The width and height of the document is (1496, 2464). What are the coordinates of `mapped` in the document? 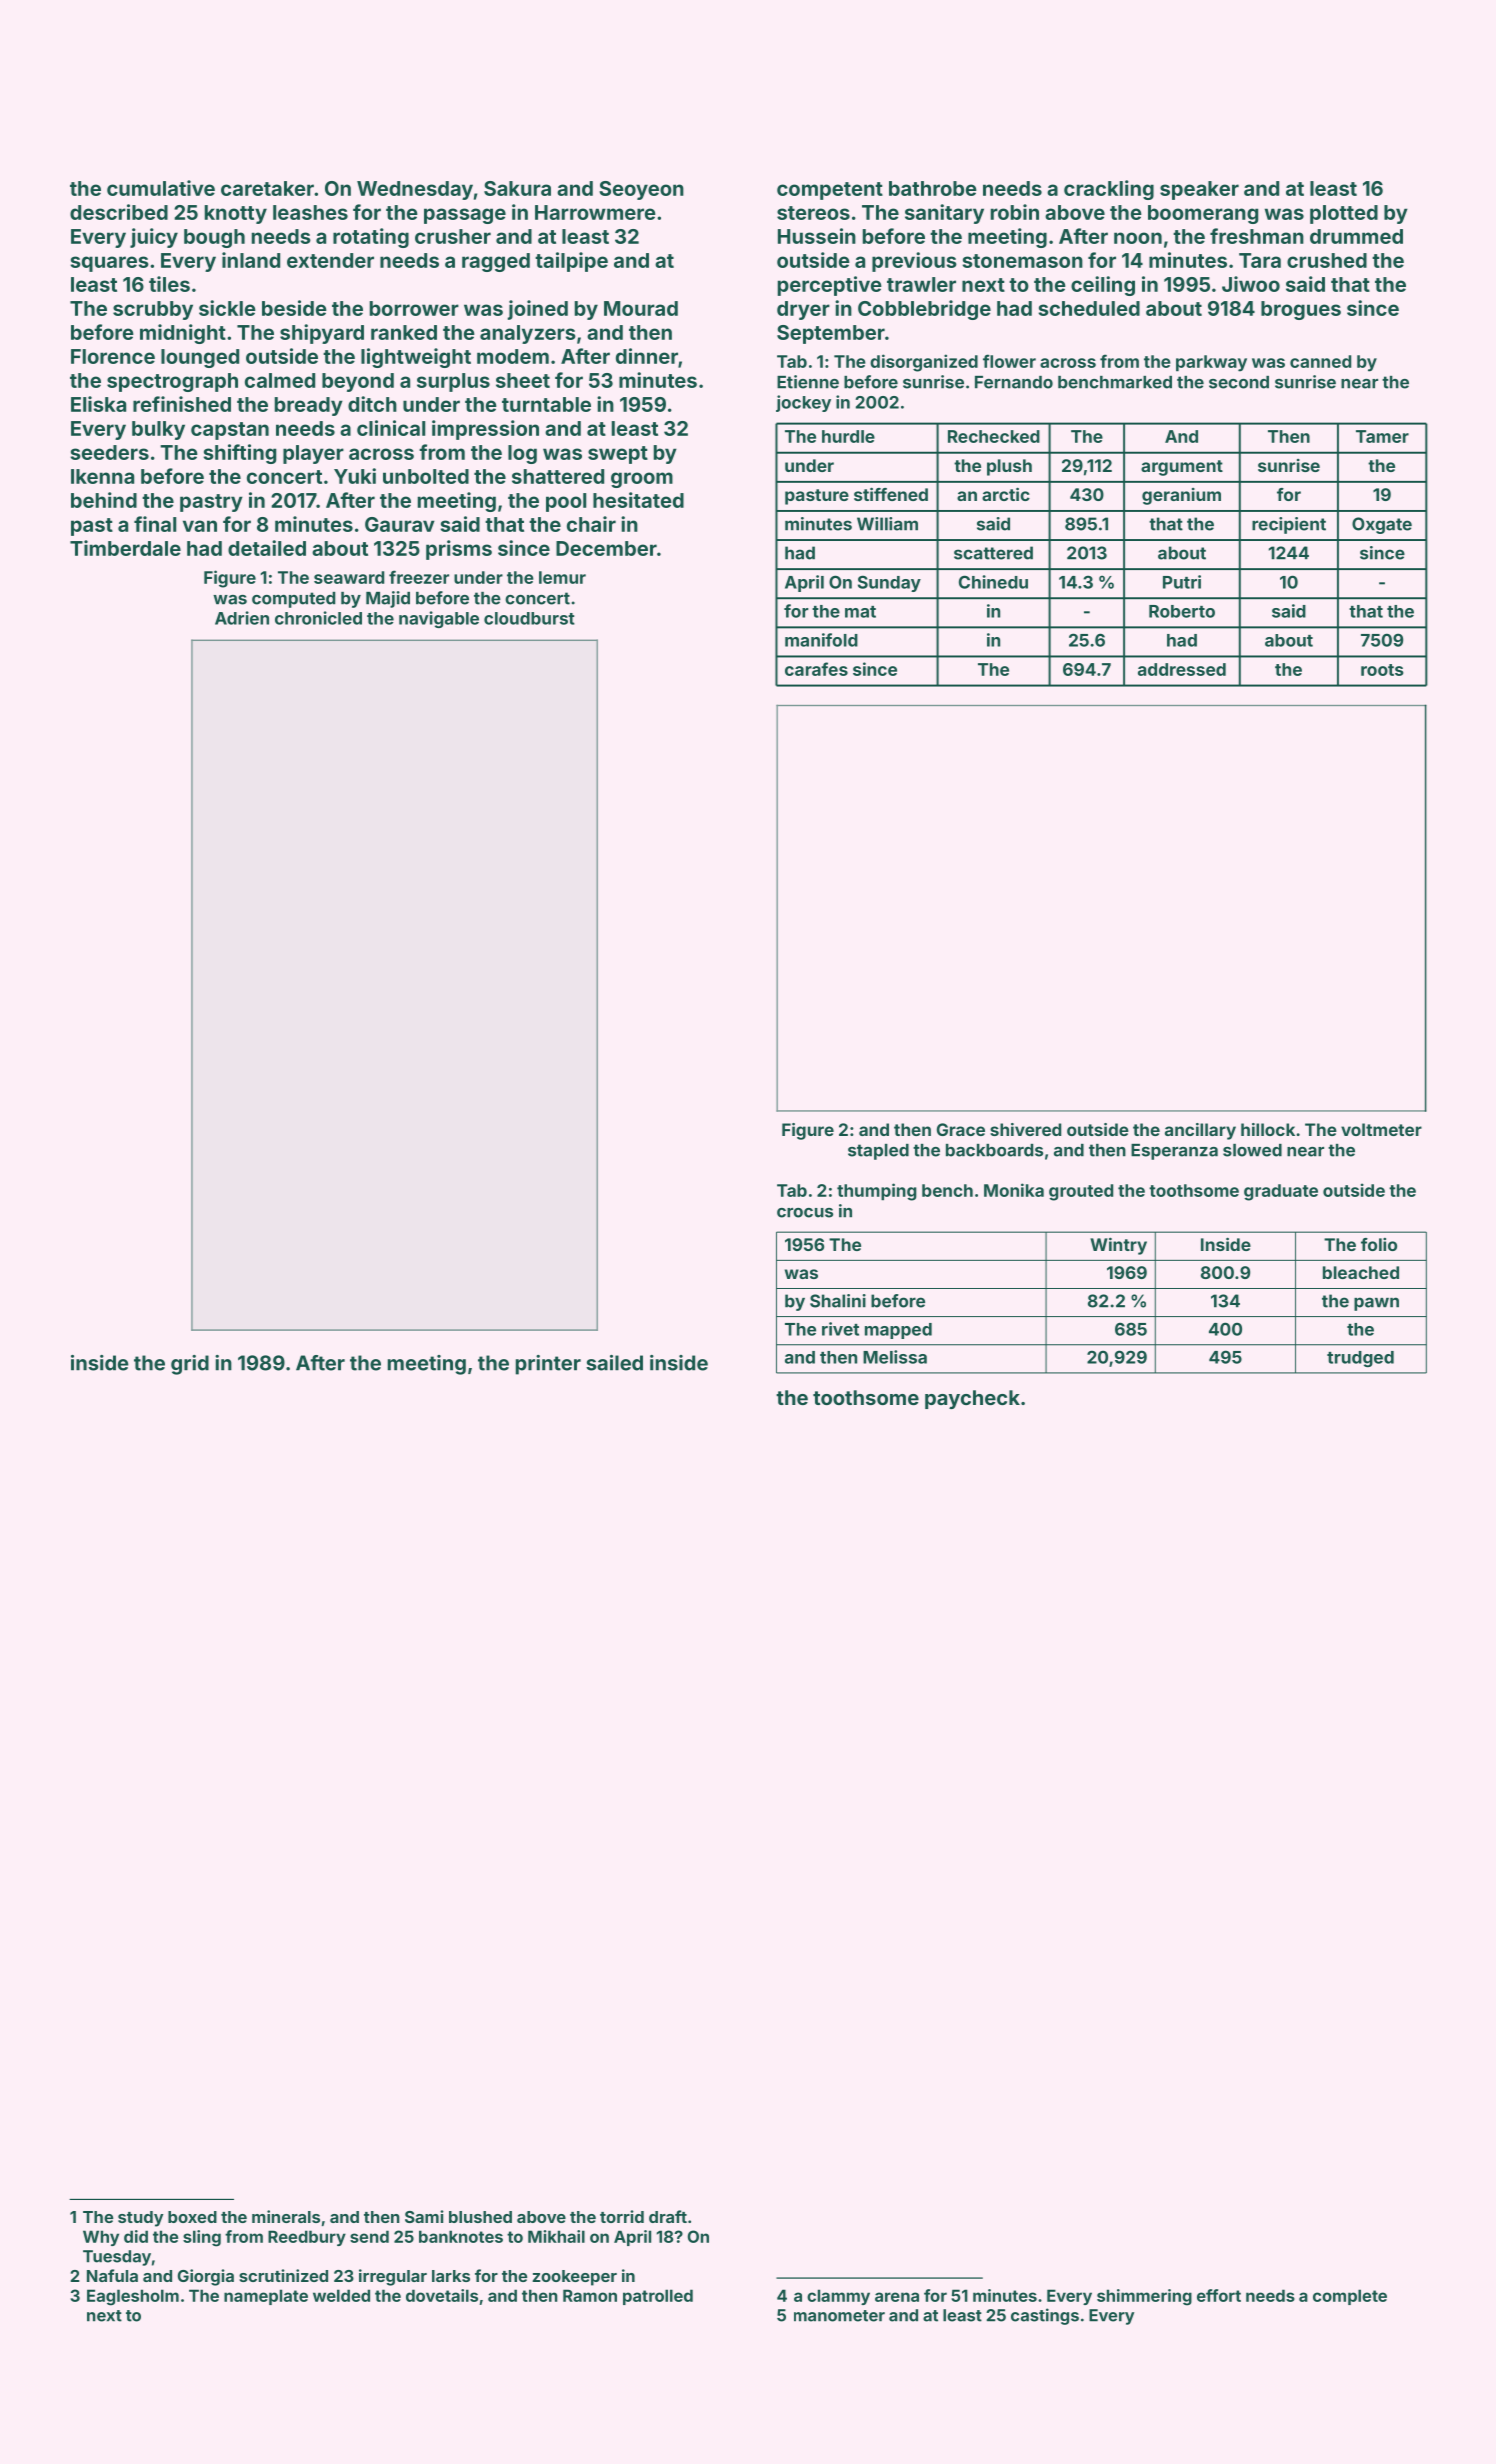 It's located at (898, 1331).
